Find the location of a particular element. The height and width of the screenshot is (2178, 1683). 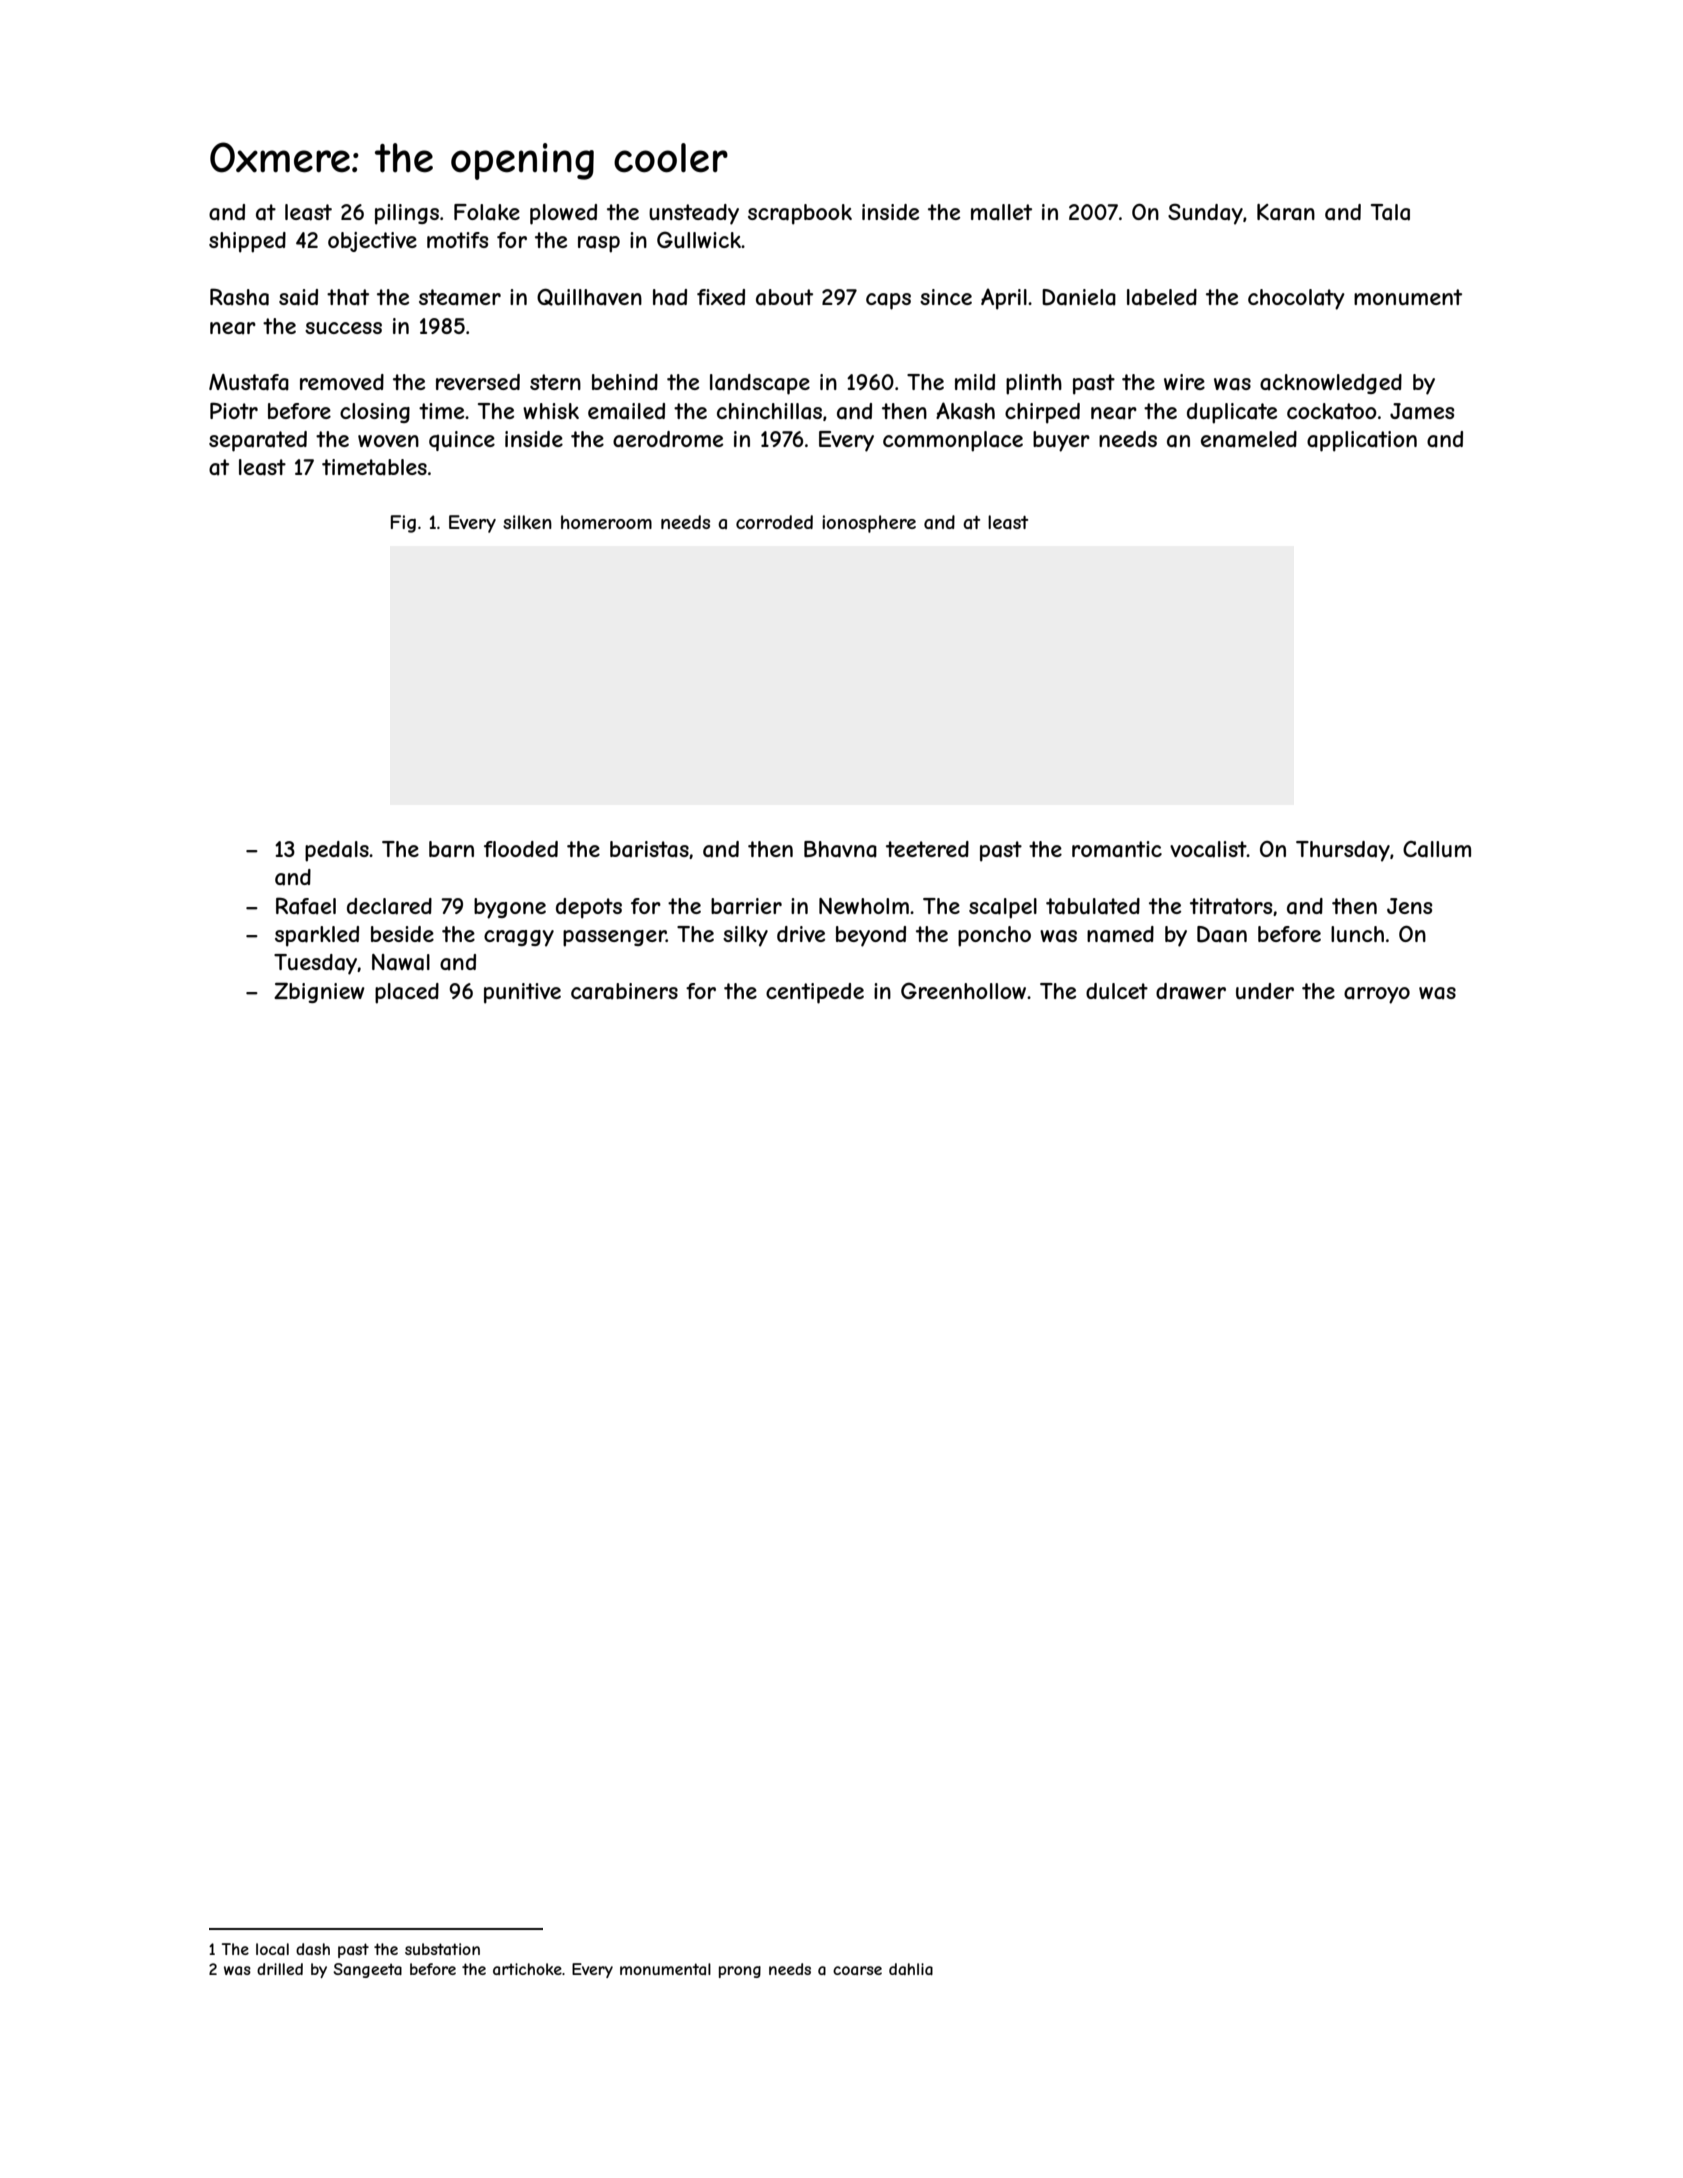

Sunday is located at coordinates (1205, 214).
